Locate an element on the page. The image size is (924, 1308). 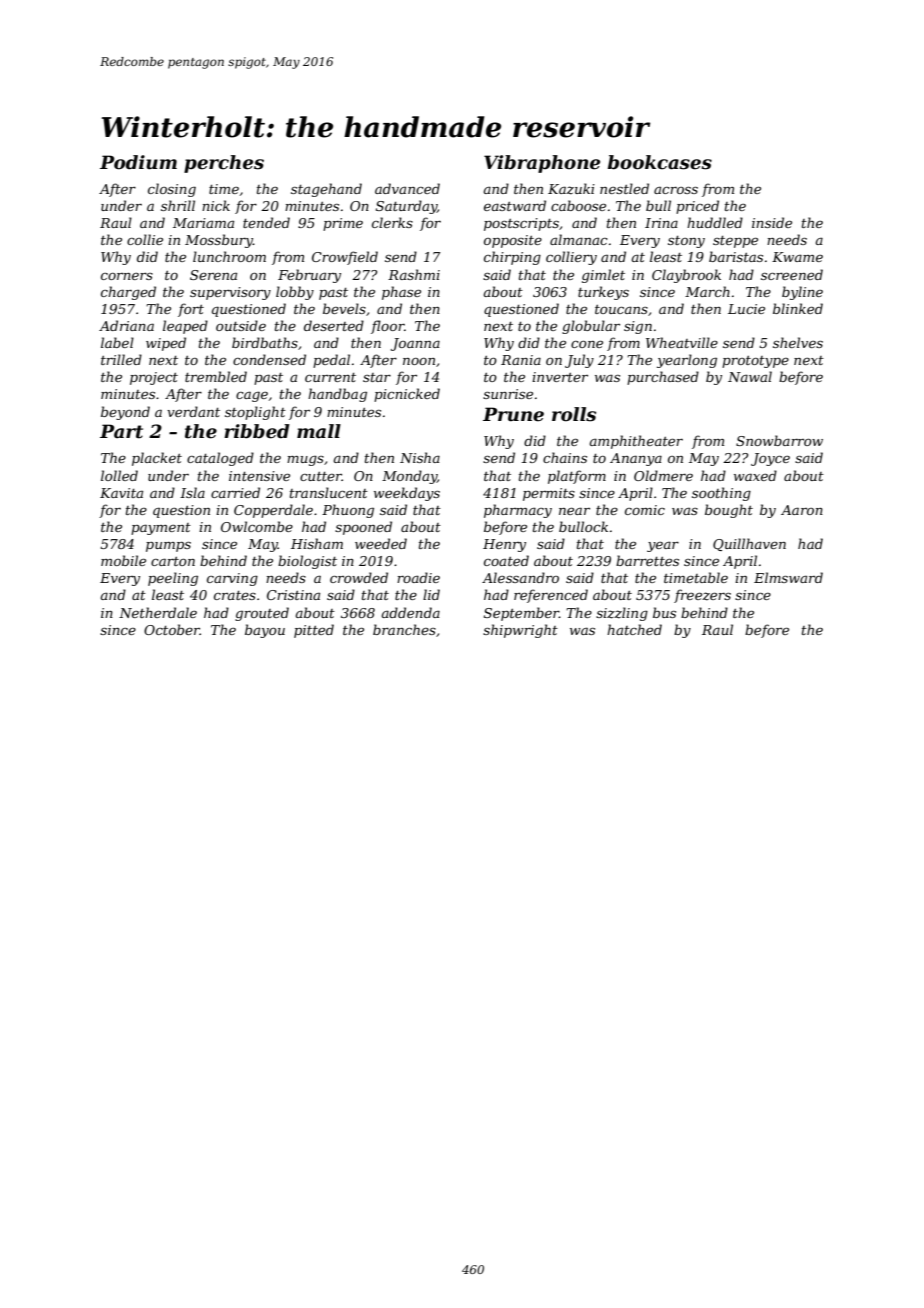
bookcases is located at coordinates (660, 162).
